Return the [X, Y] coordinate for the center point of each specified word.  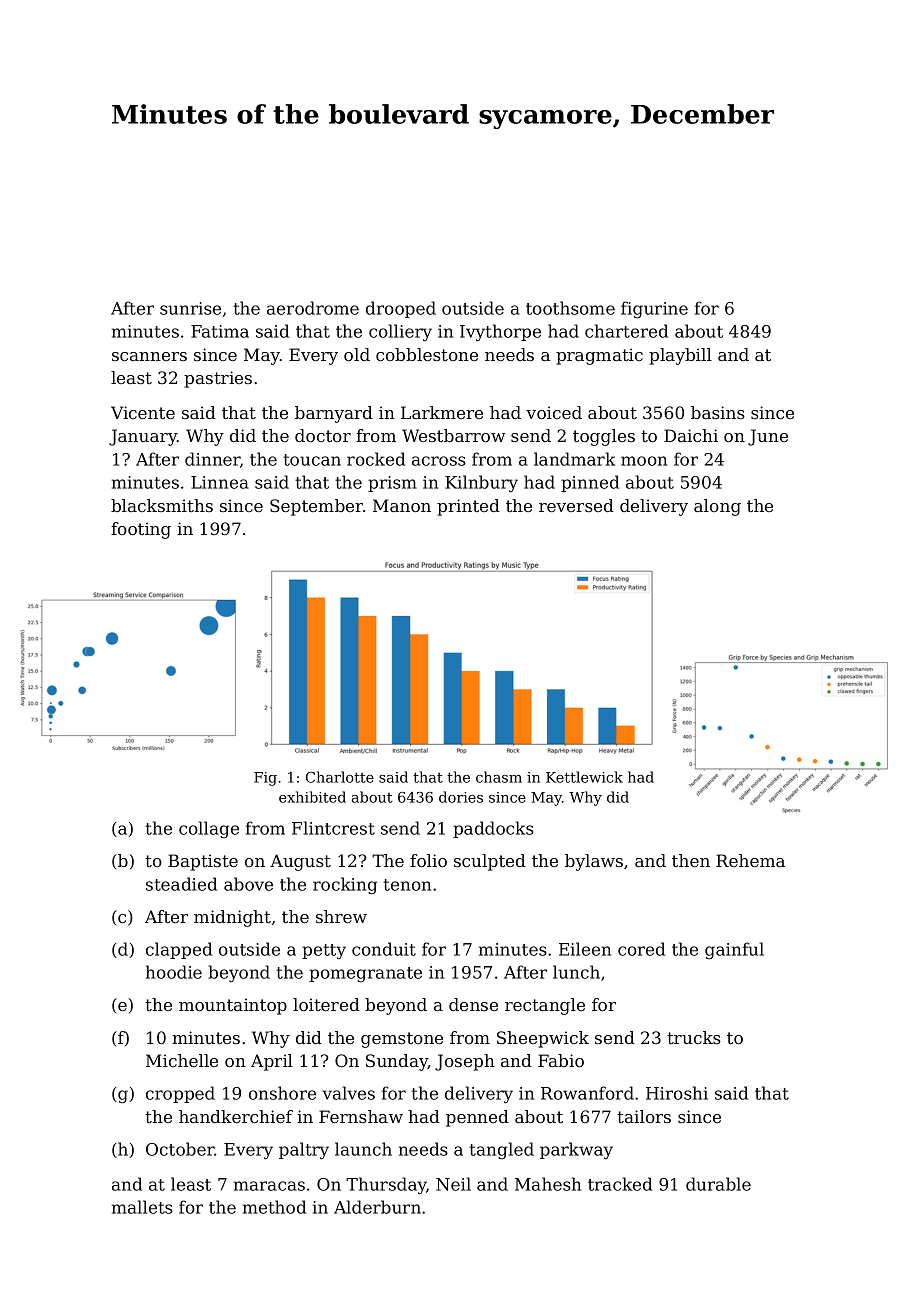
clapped [179, 950]
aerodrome [313, 308]
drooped [401, 309]
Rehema [750, 860]
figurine [654, 310]
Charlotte [340, 777]
